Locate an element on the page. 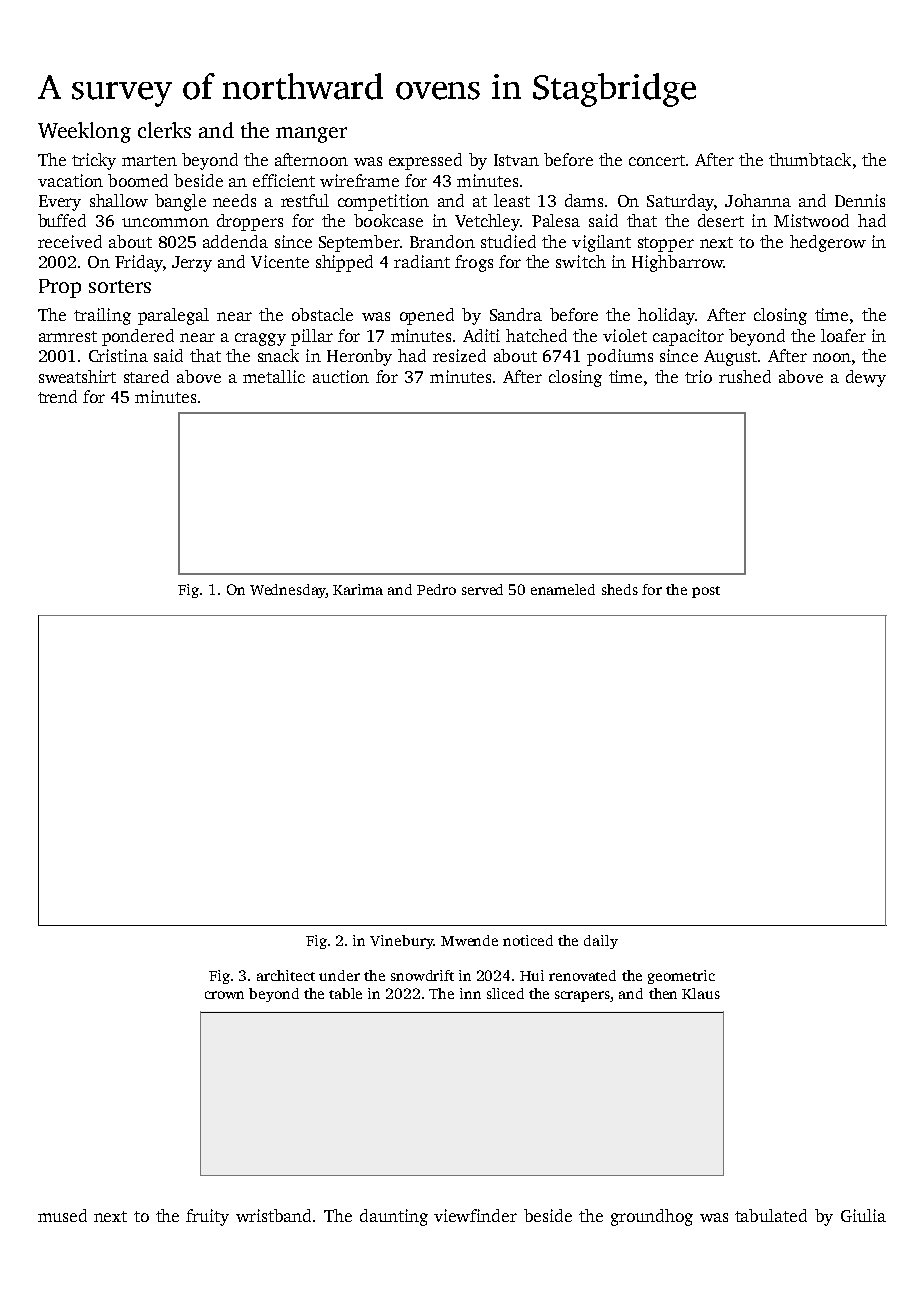 The height and width of the image is (1308, 924). Mistwood is located at coordinates (811, 220).
